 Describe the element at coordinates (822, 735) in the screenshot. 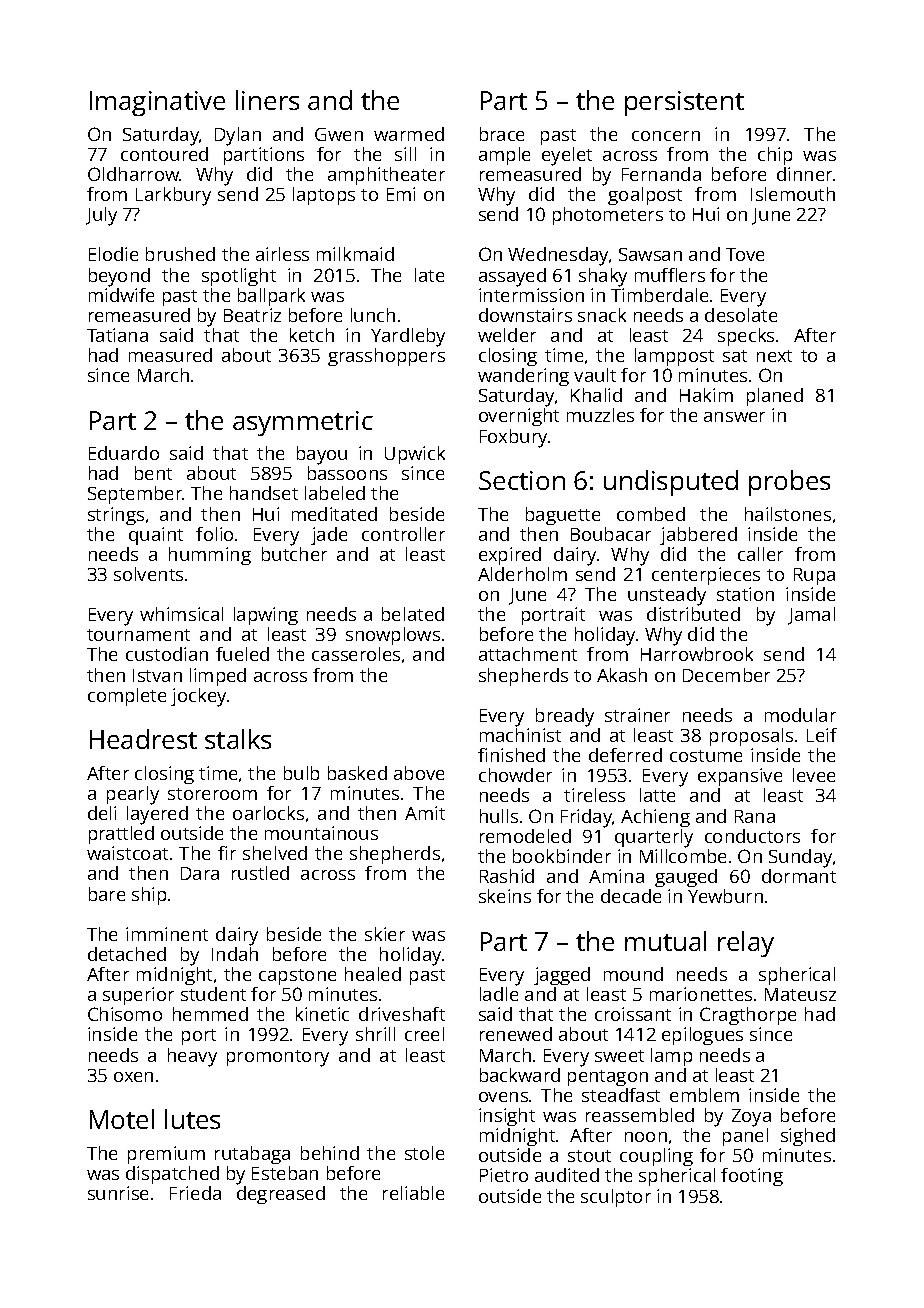

I see `Leif` at that location.
